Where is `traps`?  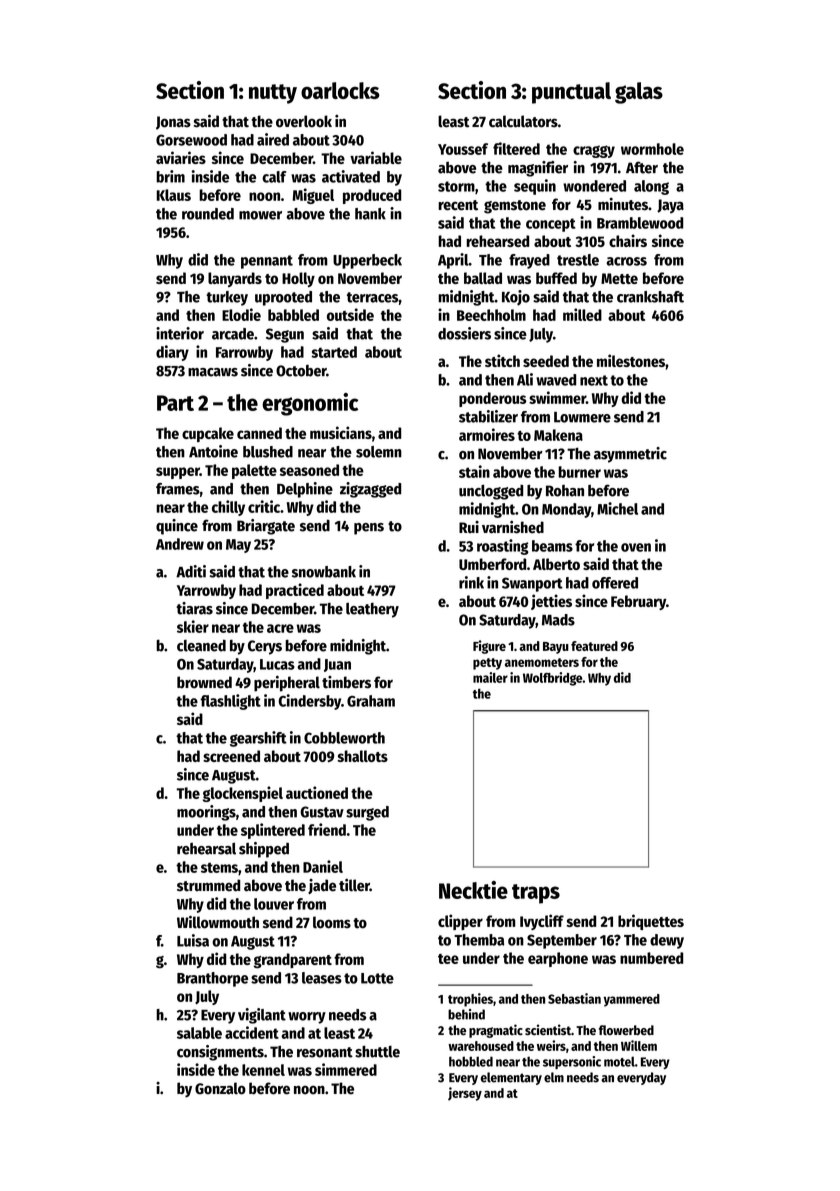
traps is located at coordinates (536, 894).
